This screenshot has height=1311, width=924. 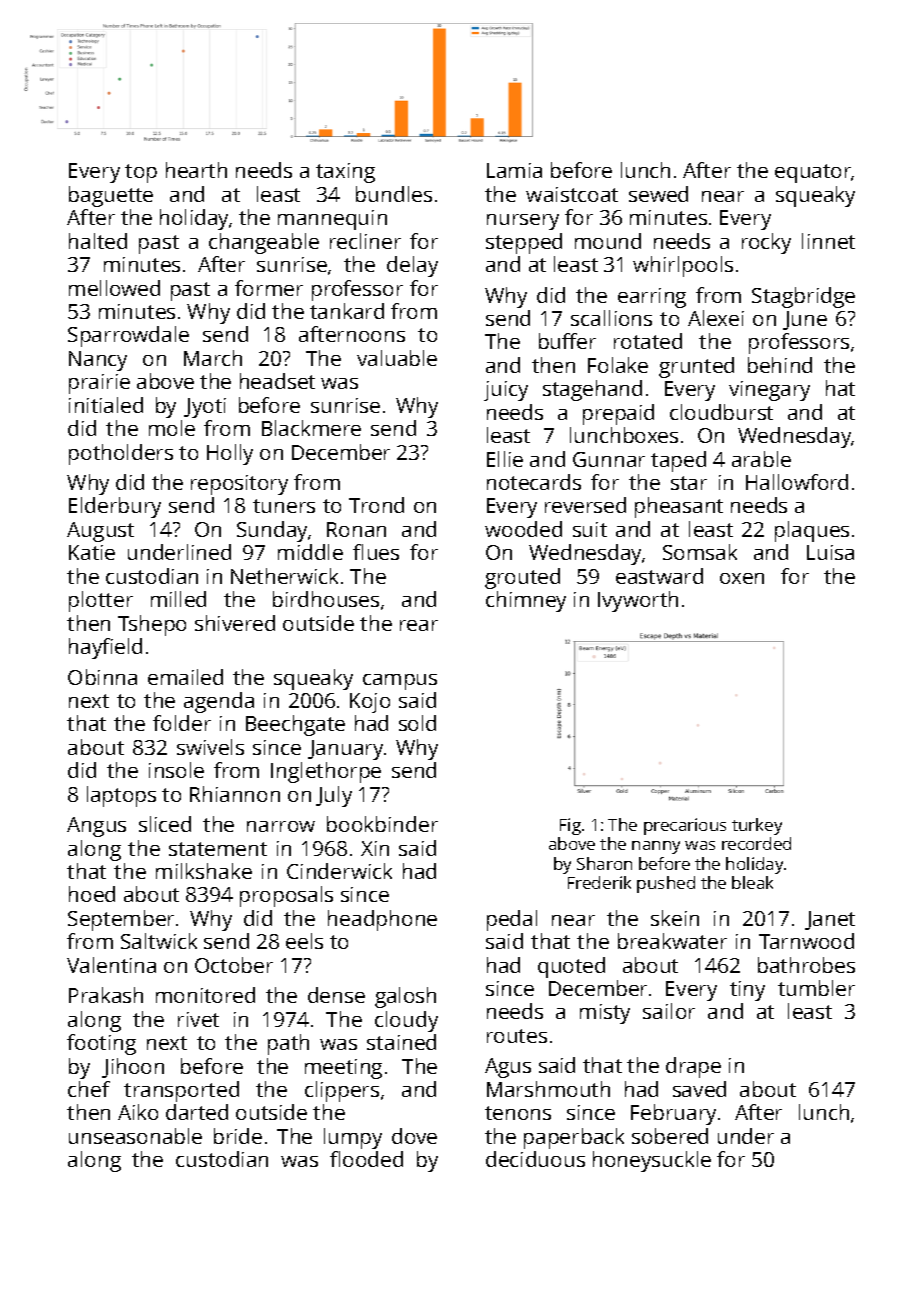 I want to click on Angus, so click(x=96, y=827).
